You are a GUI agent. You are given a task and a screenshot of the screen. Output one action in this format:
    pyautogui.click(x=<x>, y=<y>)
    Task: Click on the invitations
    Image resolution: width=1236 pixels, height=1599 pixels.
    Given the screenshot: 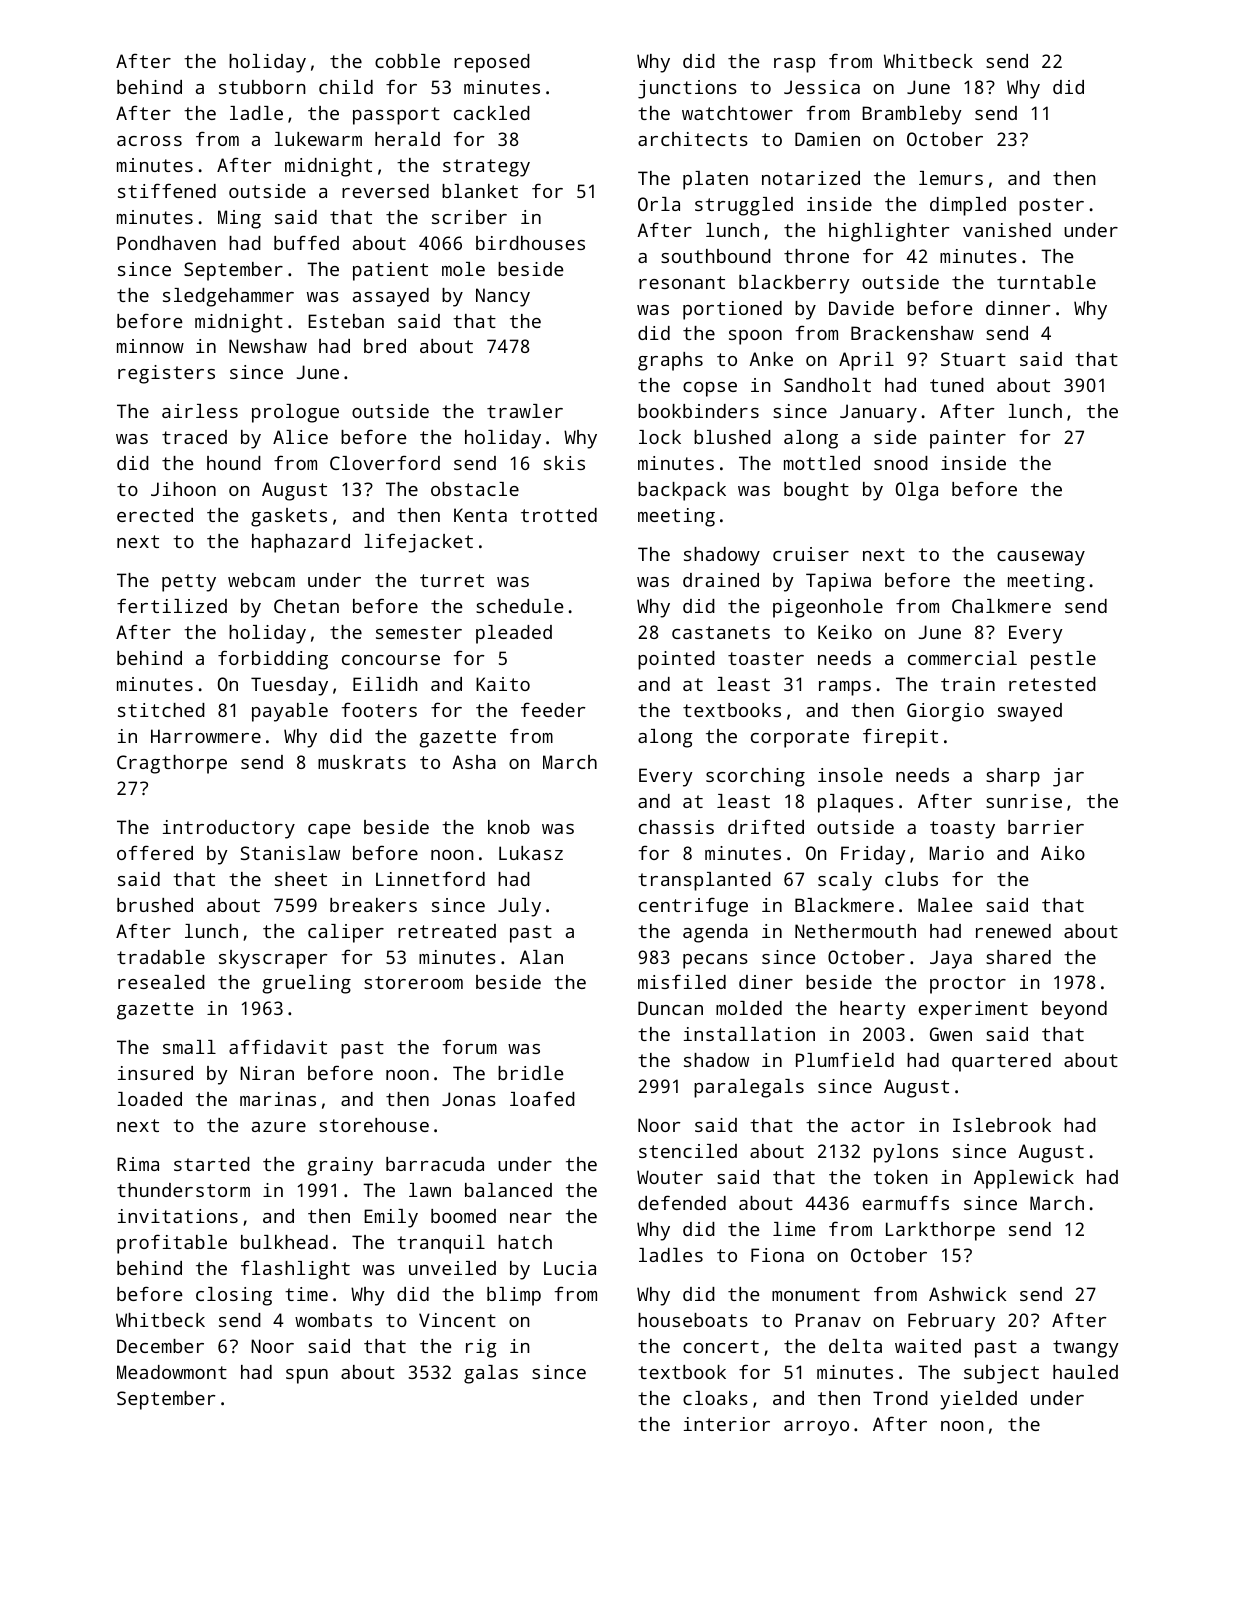 What is the action you would take?
    pyautogui.click(x=178, y=1216)
